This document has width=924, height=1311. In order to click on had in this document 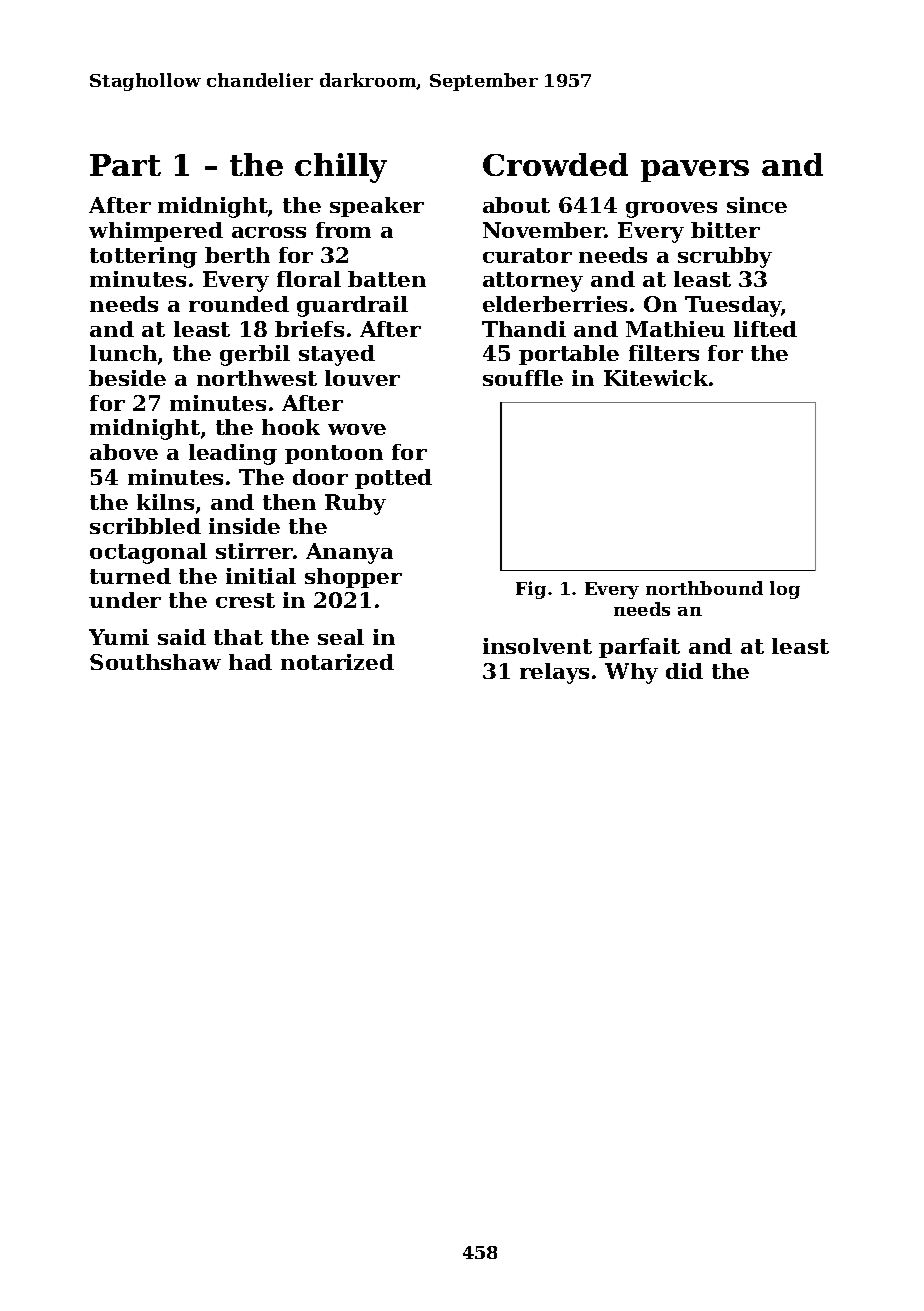, I will do `click(250, 662)`.
